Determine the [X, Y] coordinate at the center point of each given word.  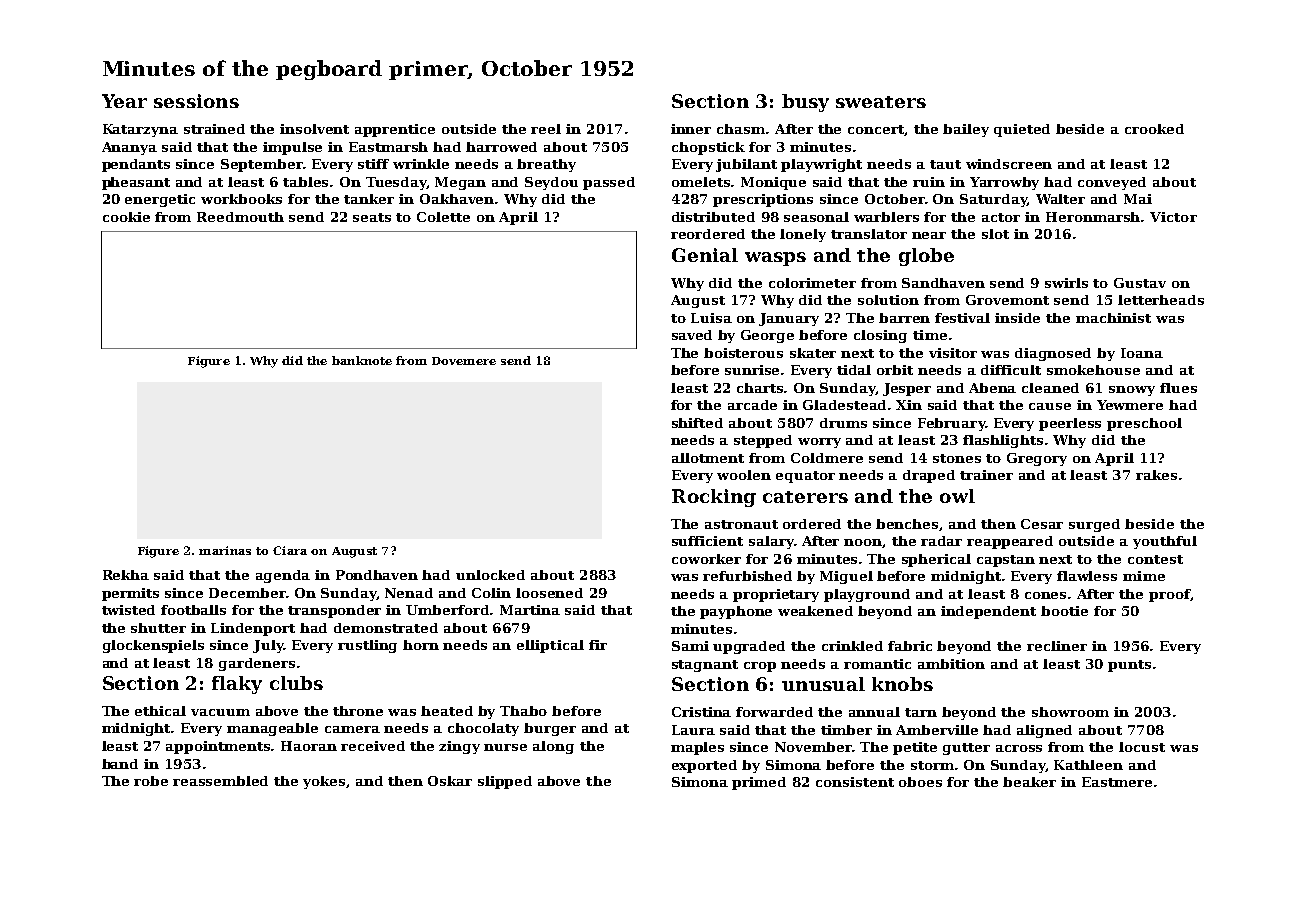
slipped [505, 782]
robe [151, 781]
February [951, 424]
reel [546, 129]
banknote [362, 360]
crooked [1154, 129]
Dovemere [464, 361]
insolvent [314, 129]
